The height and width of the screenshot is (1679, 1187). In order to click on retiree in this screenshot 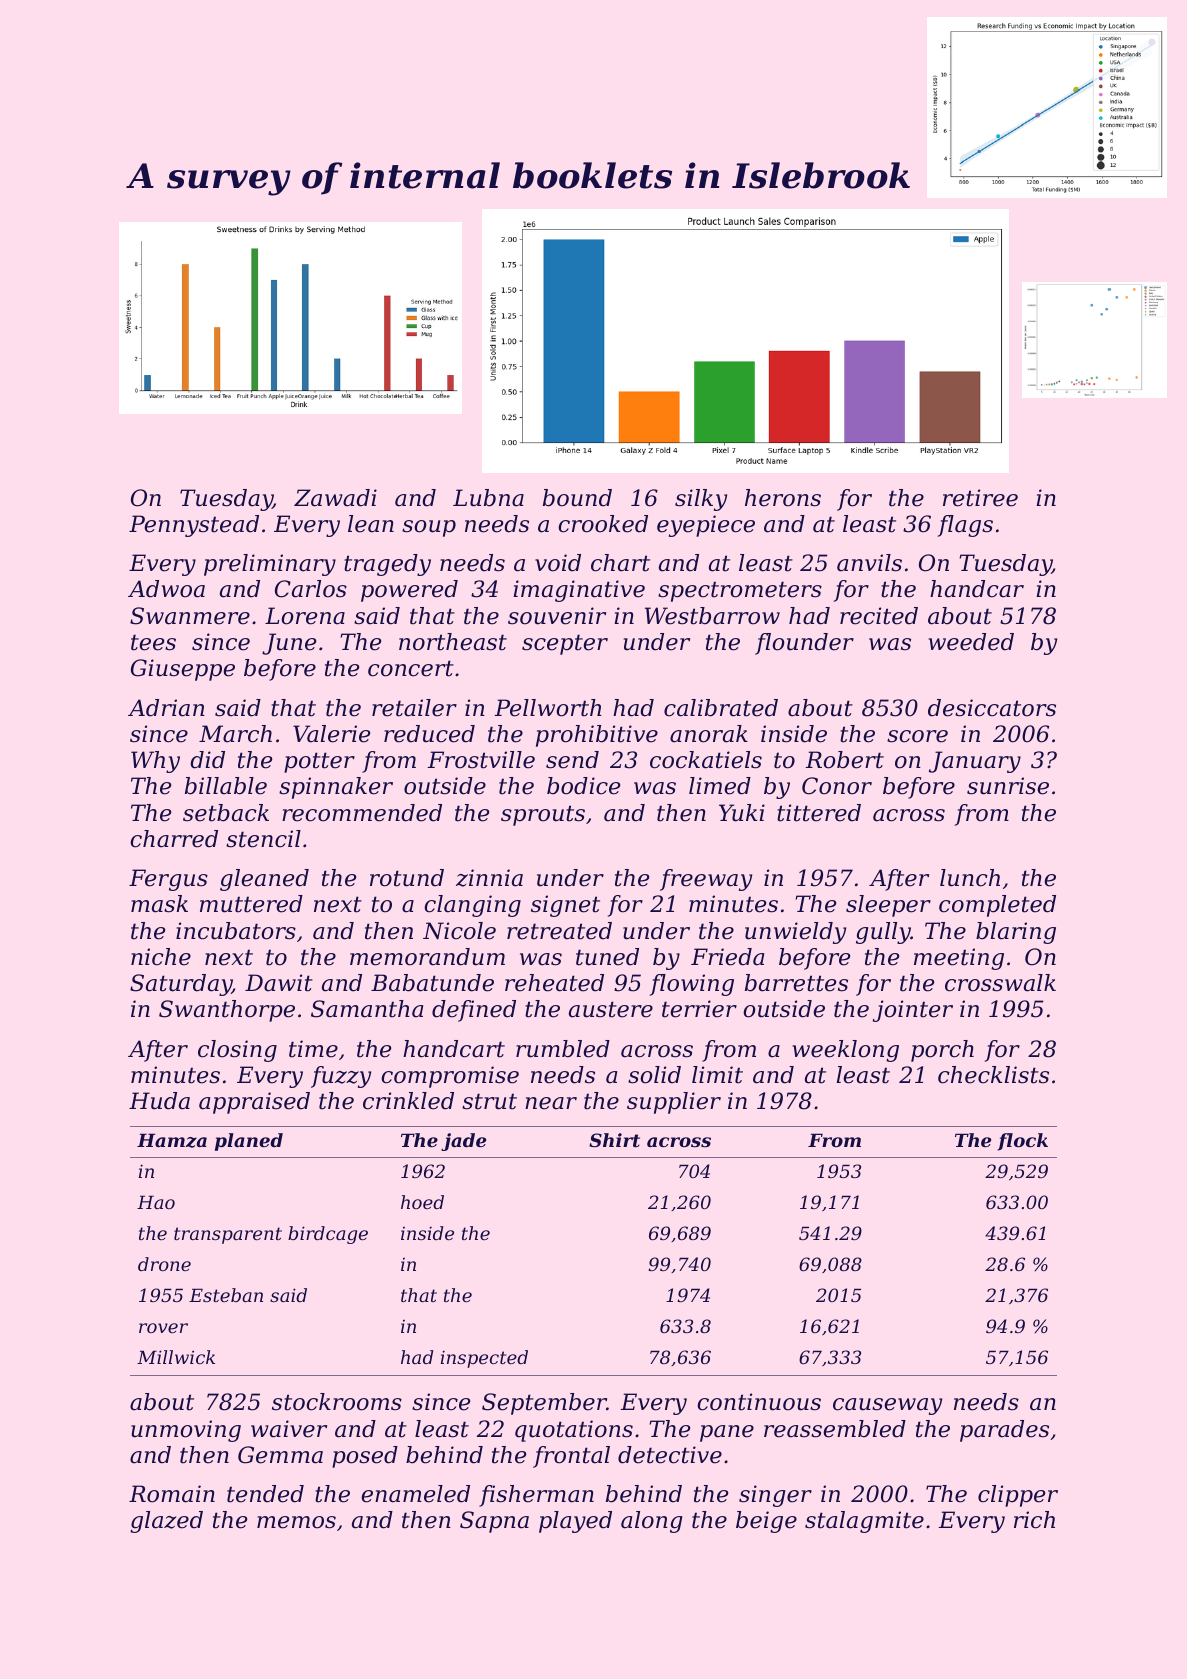, I will do `click(980, 498)`.
